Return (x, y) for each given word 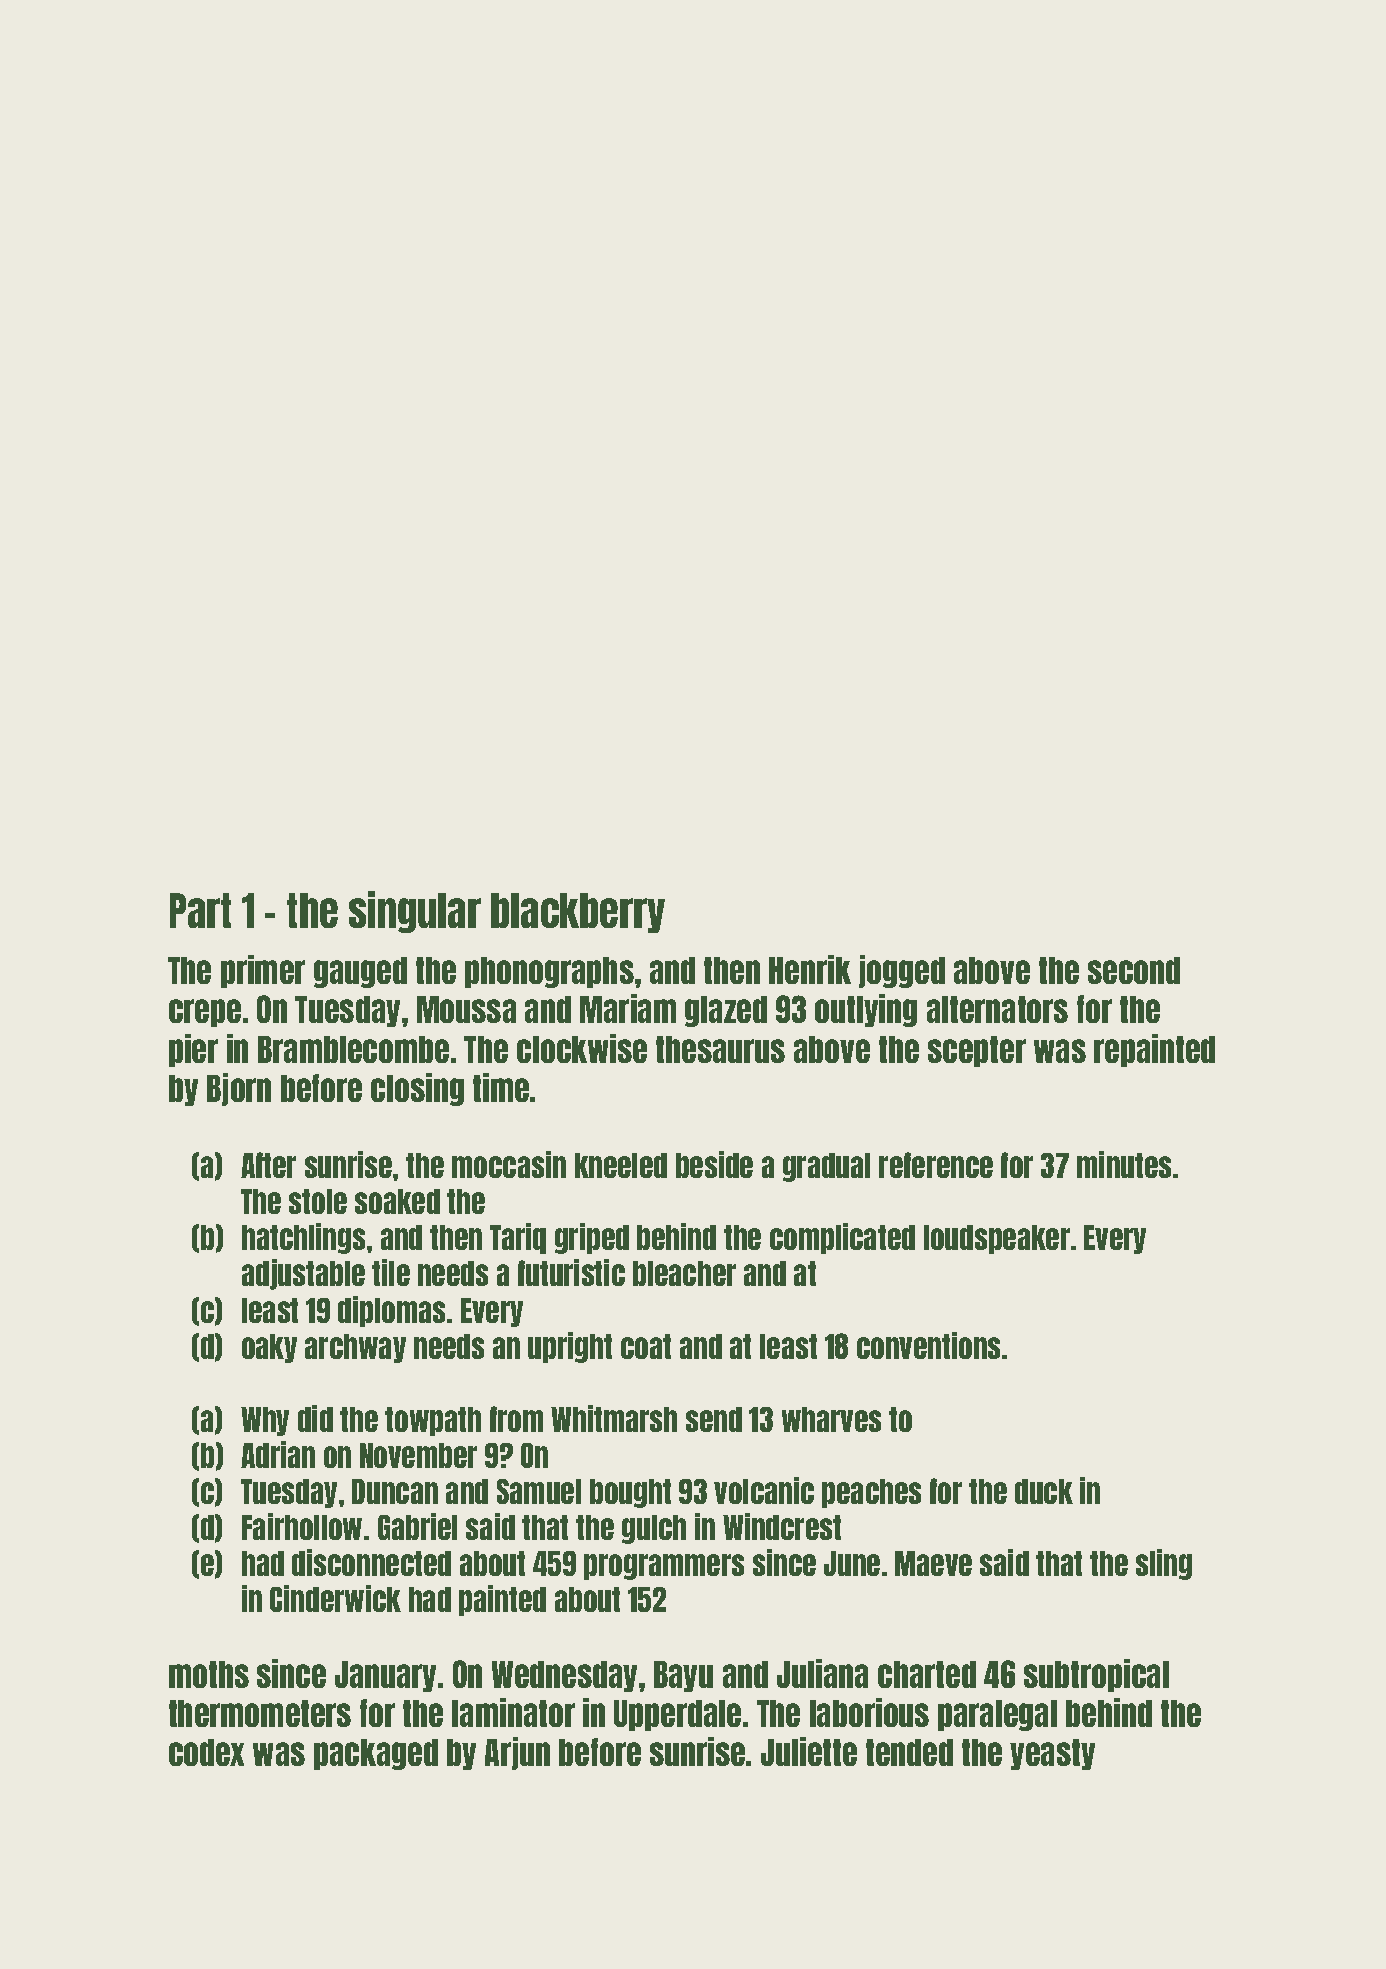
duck (1044, 1491)
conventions (928, 1345)
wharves (831, 1419)
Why (265, 1421)
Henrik (810, 969)
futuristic (571, 1272)
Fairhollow (302, 1526)
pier (193, 1050)
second (1134, 970)
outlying (866, 1010)
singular (415, 912)
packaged (376, 1754)
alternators (997, 1009)
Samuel (539, 1491)
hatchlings (303, 1238)
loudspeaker (997, 1239)
